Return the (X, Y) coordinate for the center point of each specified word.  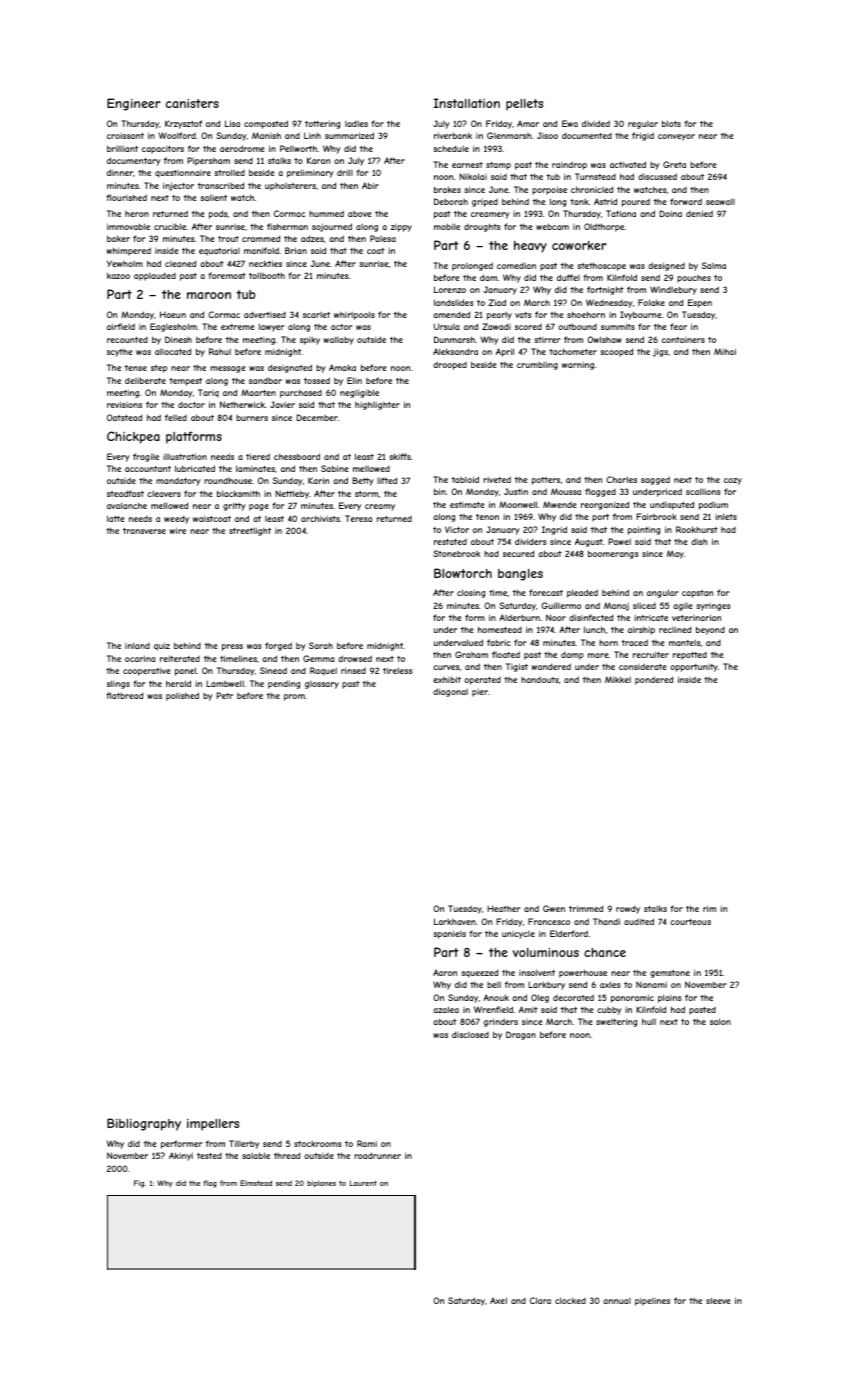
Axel (498, 1300)
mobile (447, 226)
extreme (238, 327)
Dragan (521, 1035)
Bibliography (144, 1124)
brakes (447, 189)
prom (294, 697)
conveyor (676, 137)
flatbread (124, 695)
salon (720, 1021)
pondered (654, 680)
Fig (139, 1184)
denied (699, 213)
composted (266, 124)
